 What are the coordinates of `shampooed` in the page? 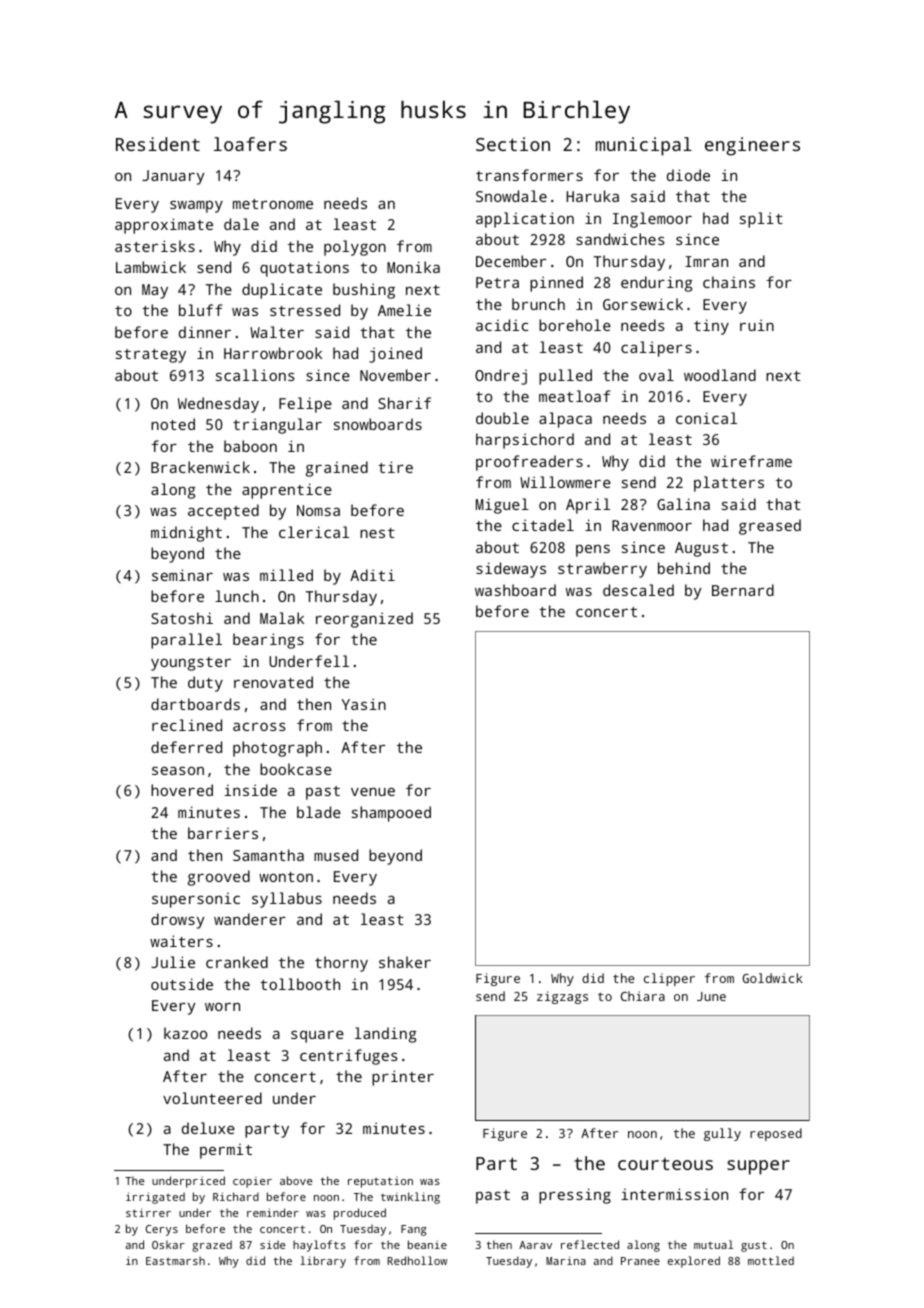 It's located at (391, 814).
